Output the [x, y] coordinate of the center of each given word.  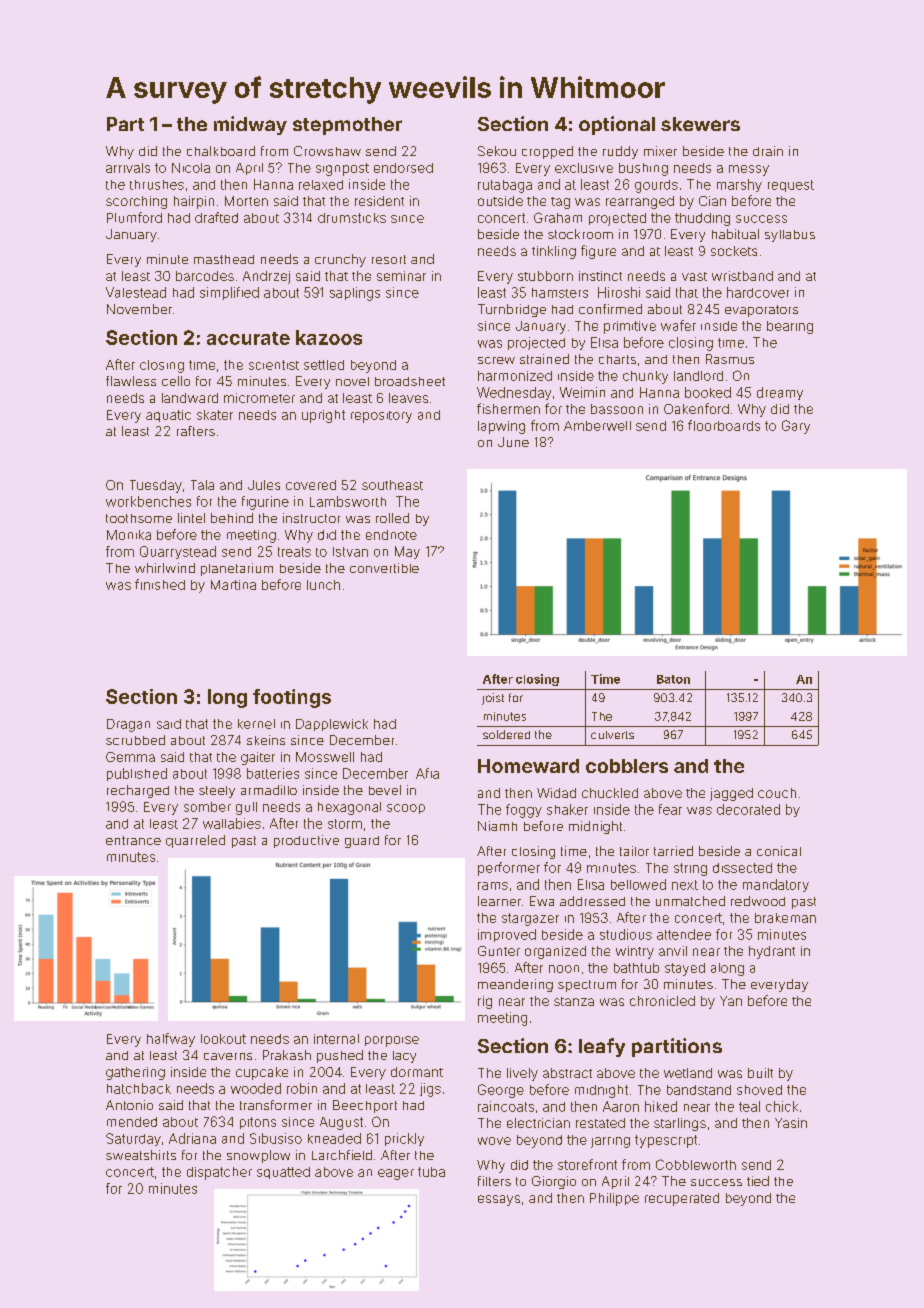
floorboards [724, 425]
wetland [688, 1073]
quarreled [195, 841]
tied [758, 1181]
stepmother [347, 126]
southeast [392, 485]
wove [494, 1141]
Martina [233, 585]
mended [132, 1122]
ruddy [620, 152]
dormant [417, 1072]
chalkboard [221, 151]
